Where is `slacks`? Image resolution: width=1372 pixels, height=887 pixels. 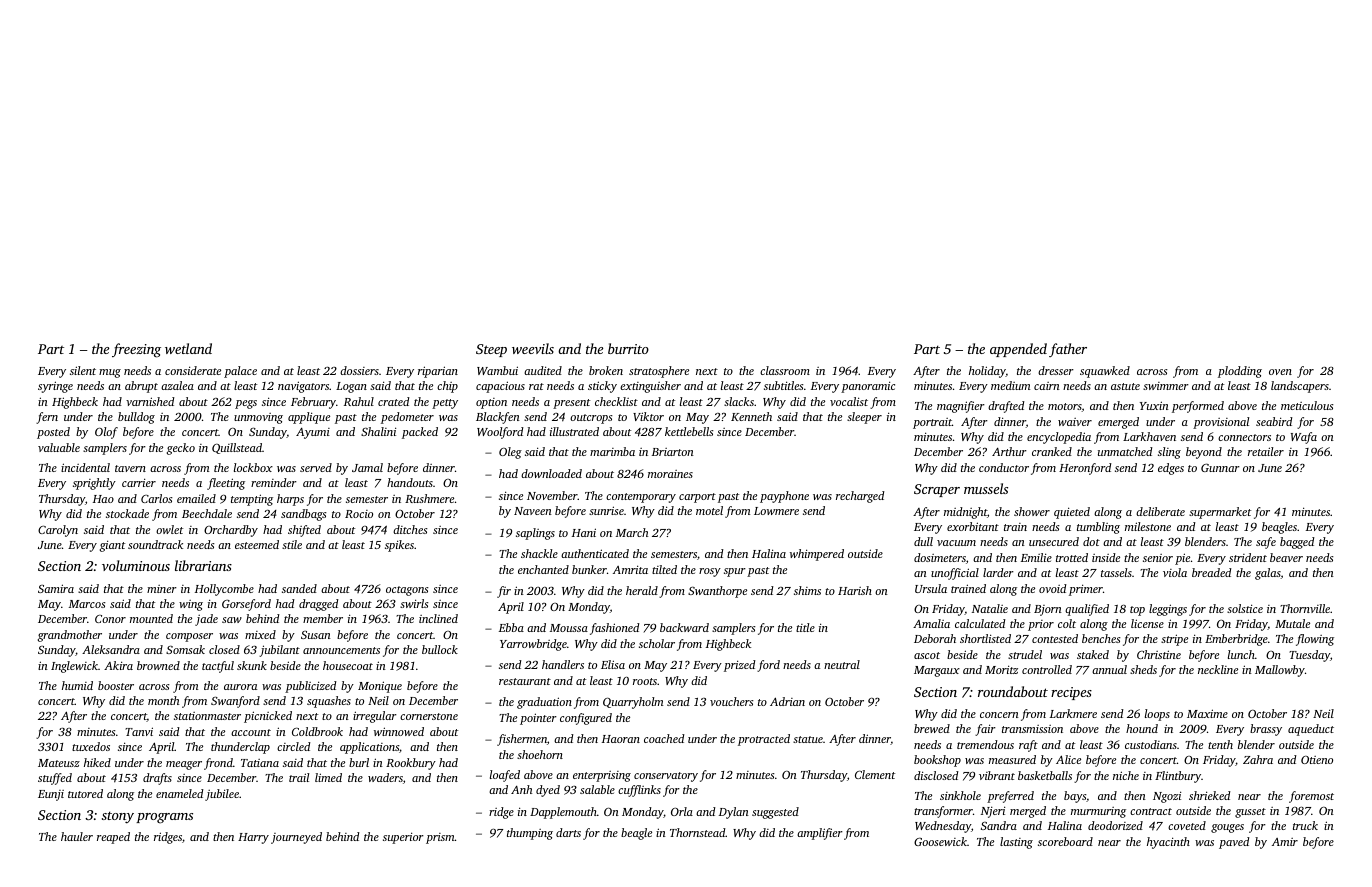 slacks is located at coordinates (739, 401).
